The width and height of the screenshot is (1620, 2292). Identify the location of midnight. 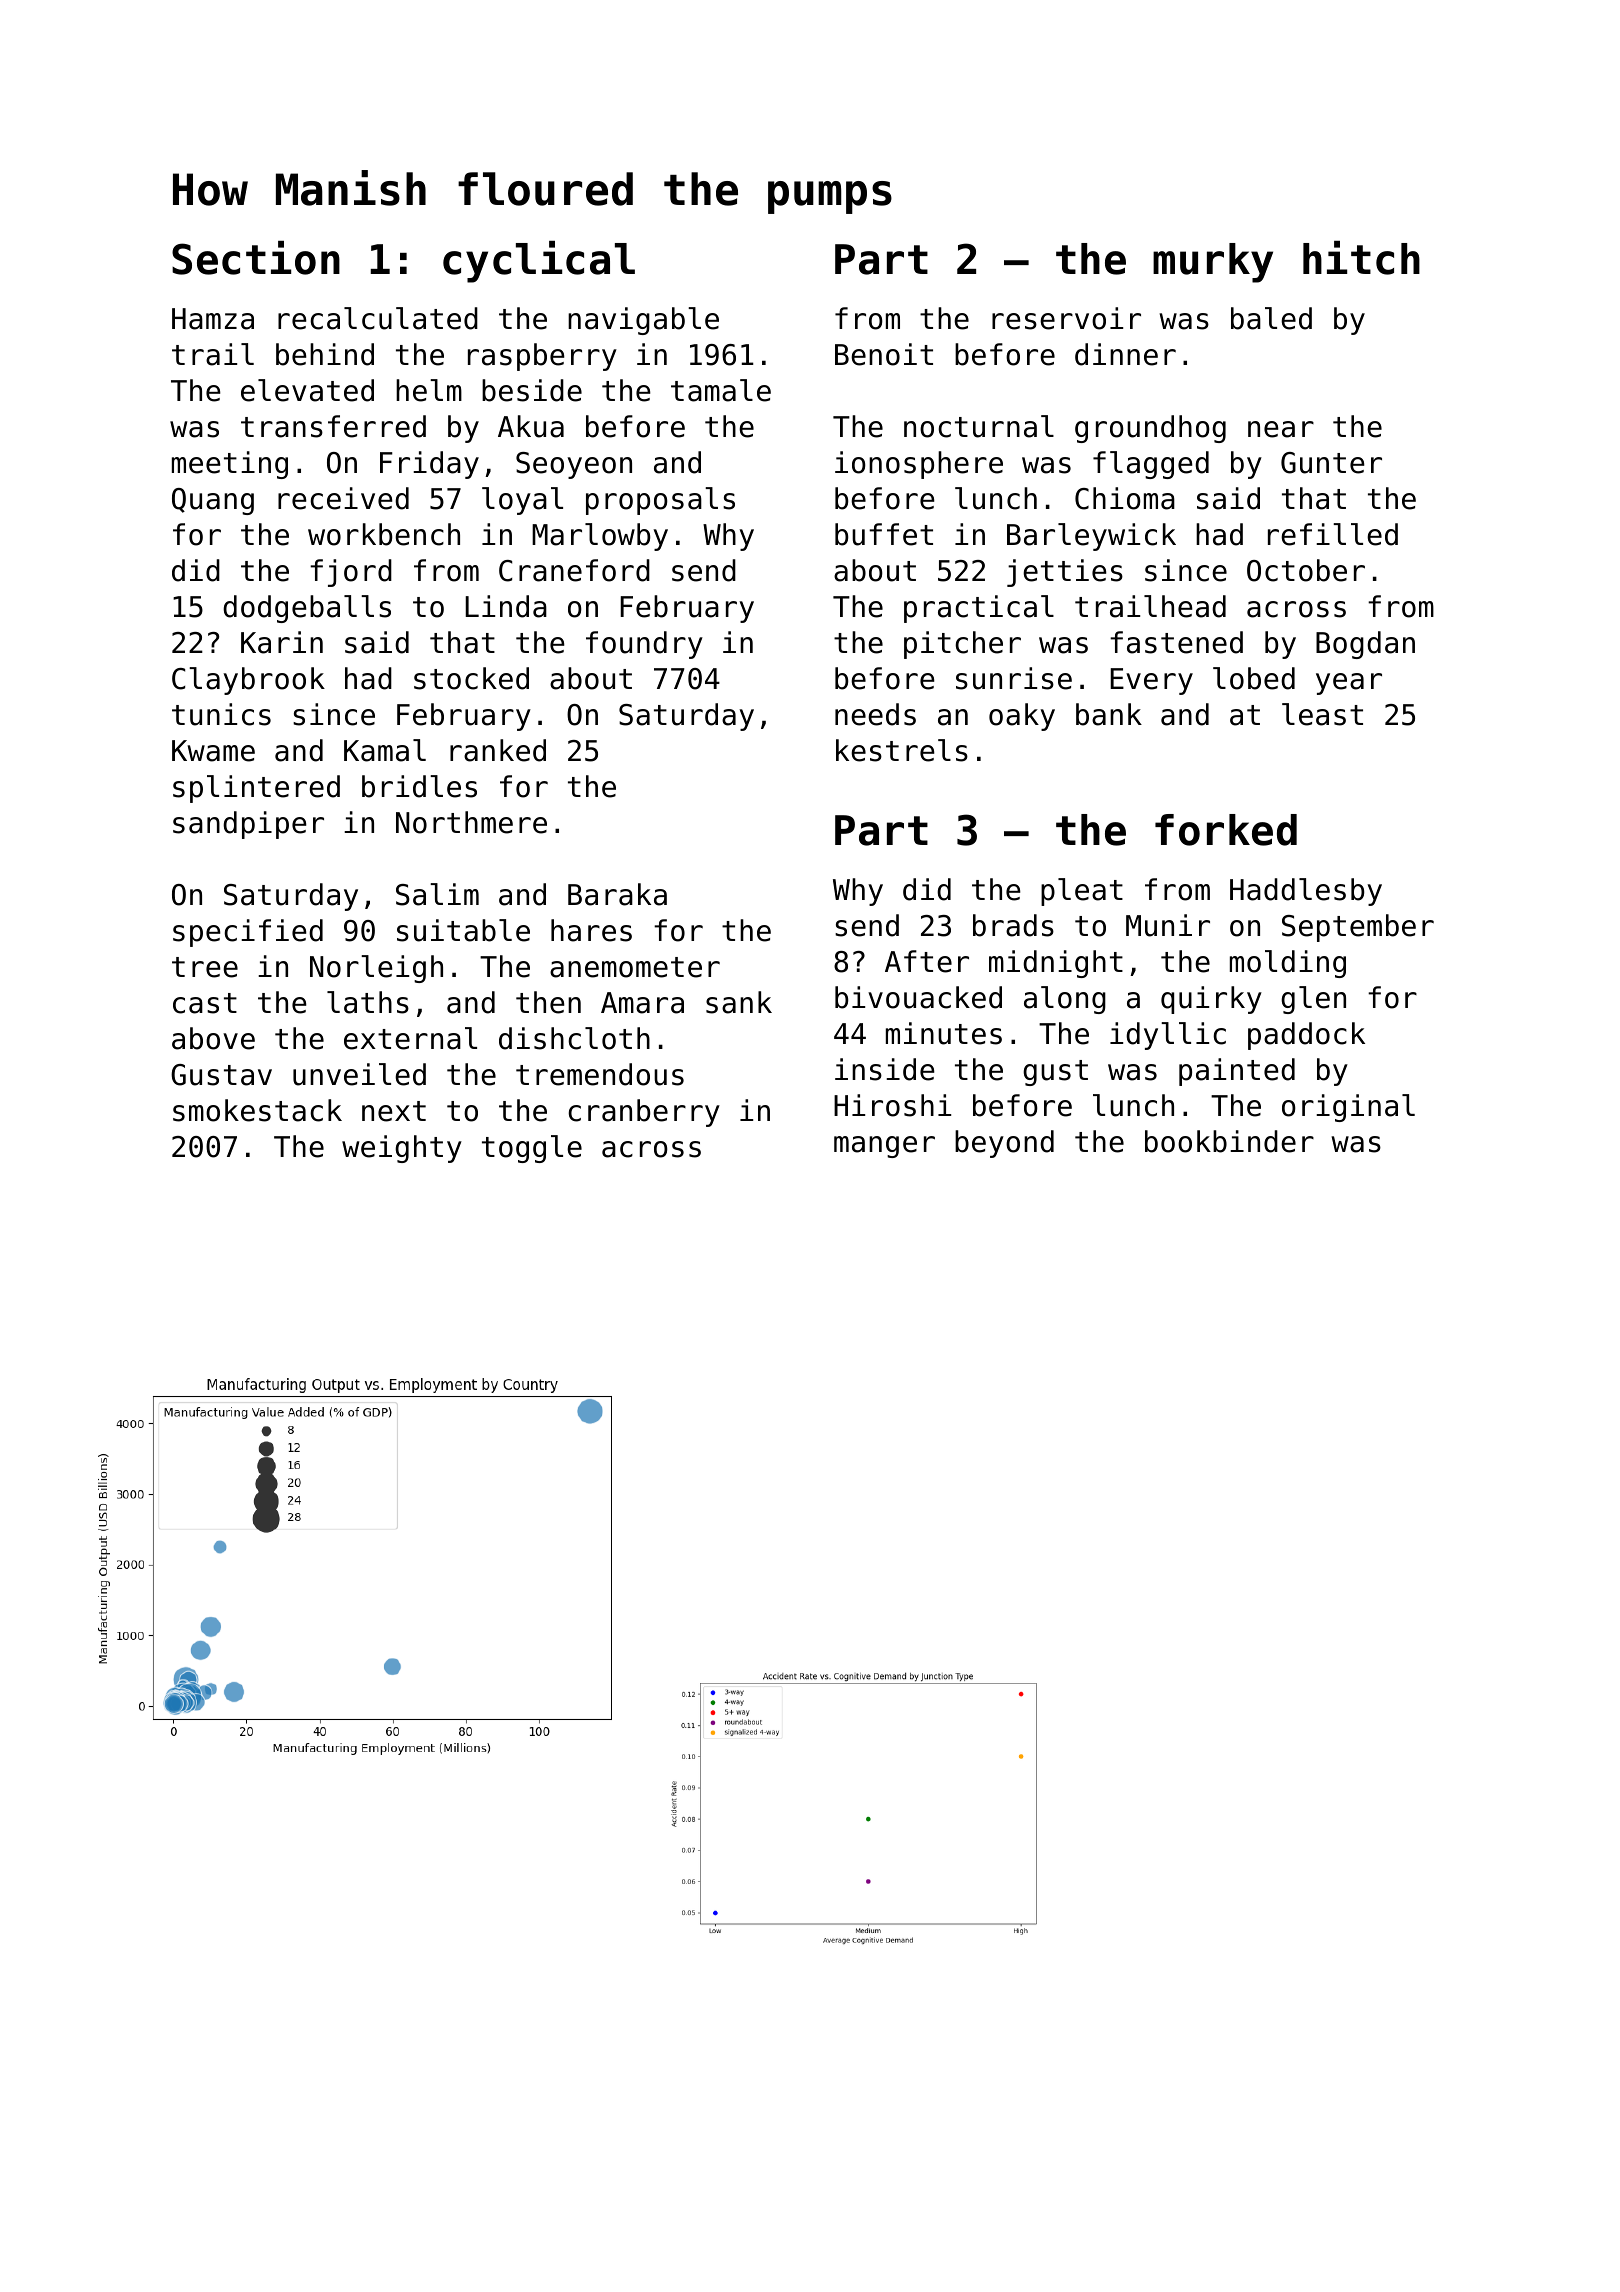
(1056, 964).
